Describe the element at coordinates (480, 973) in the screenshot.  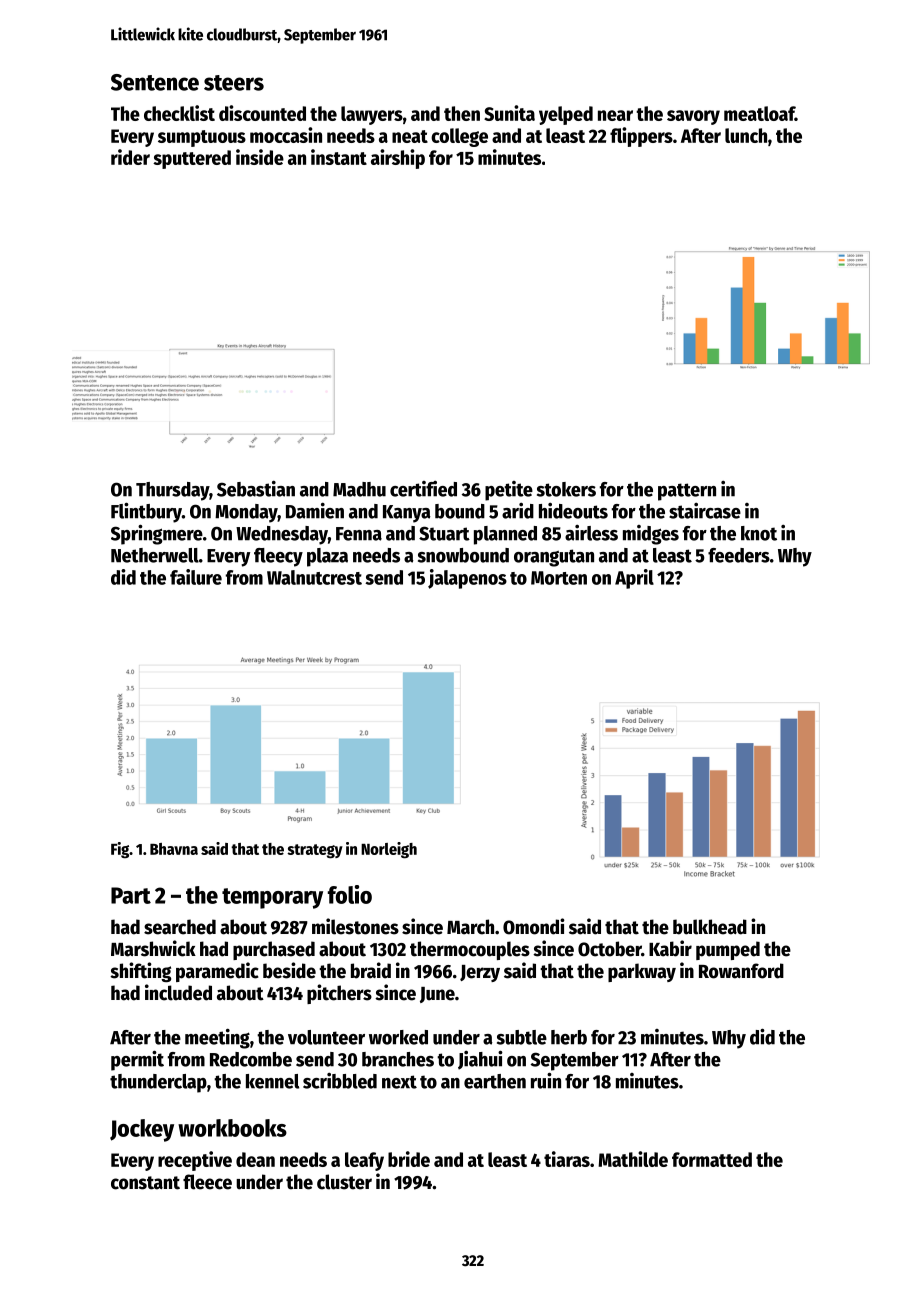
I see `Jerzy` at that location.
